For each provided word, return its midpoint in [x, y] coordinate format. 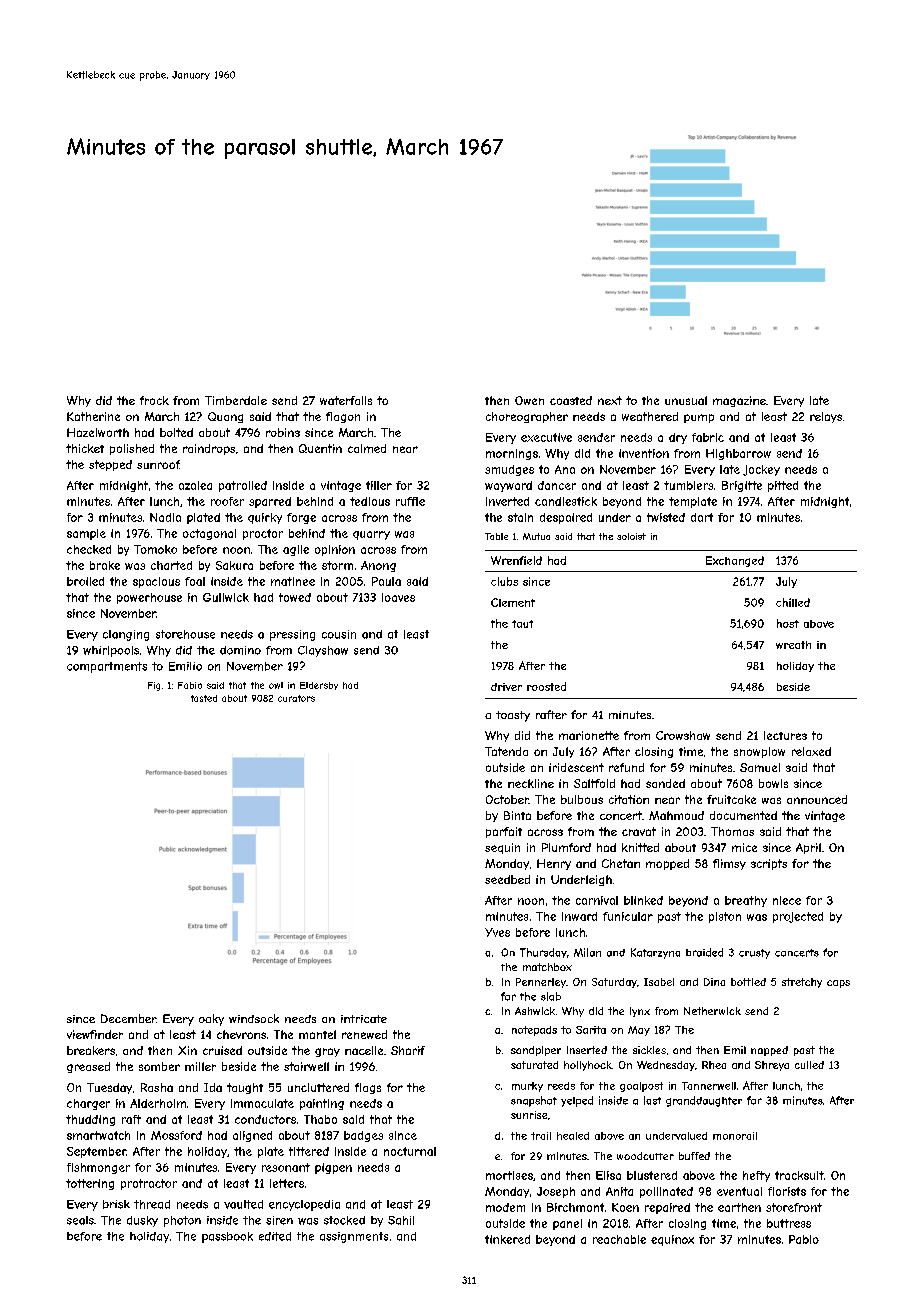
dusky [142, 1221]
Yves [497, 932]
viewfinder [95, 1034]
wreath [793, 645]
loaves [398, 597]
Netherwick [712, 1011]
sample [86, 534]
